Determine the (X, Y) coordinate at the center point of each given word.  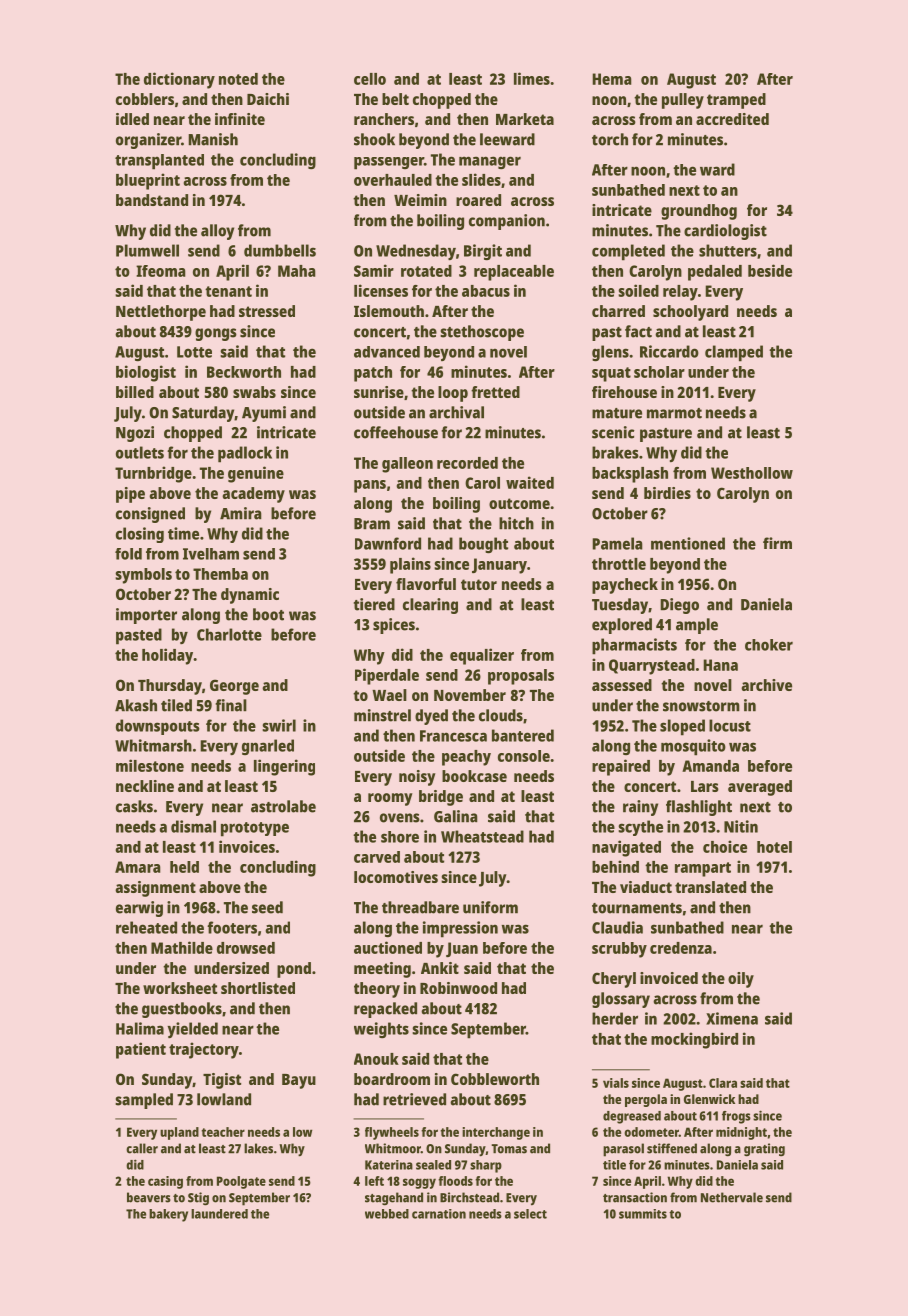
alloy (217, 232)
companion (507, 222)
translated (710, 887)
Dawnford (388, 543)
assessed (622, 685)
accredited (732, 119)
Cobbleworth (495, 1079)
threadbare (420, 907)
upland (179, 1133)
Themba (220, 574)
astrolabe (283, 806)
